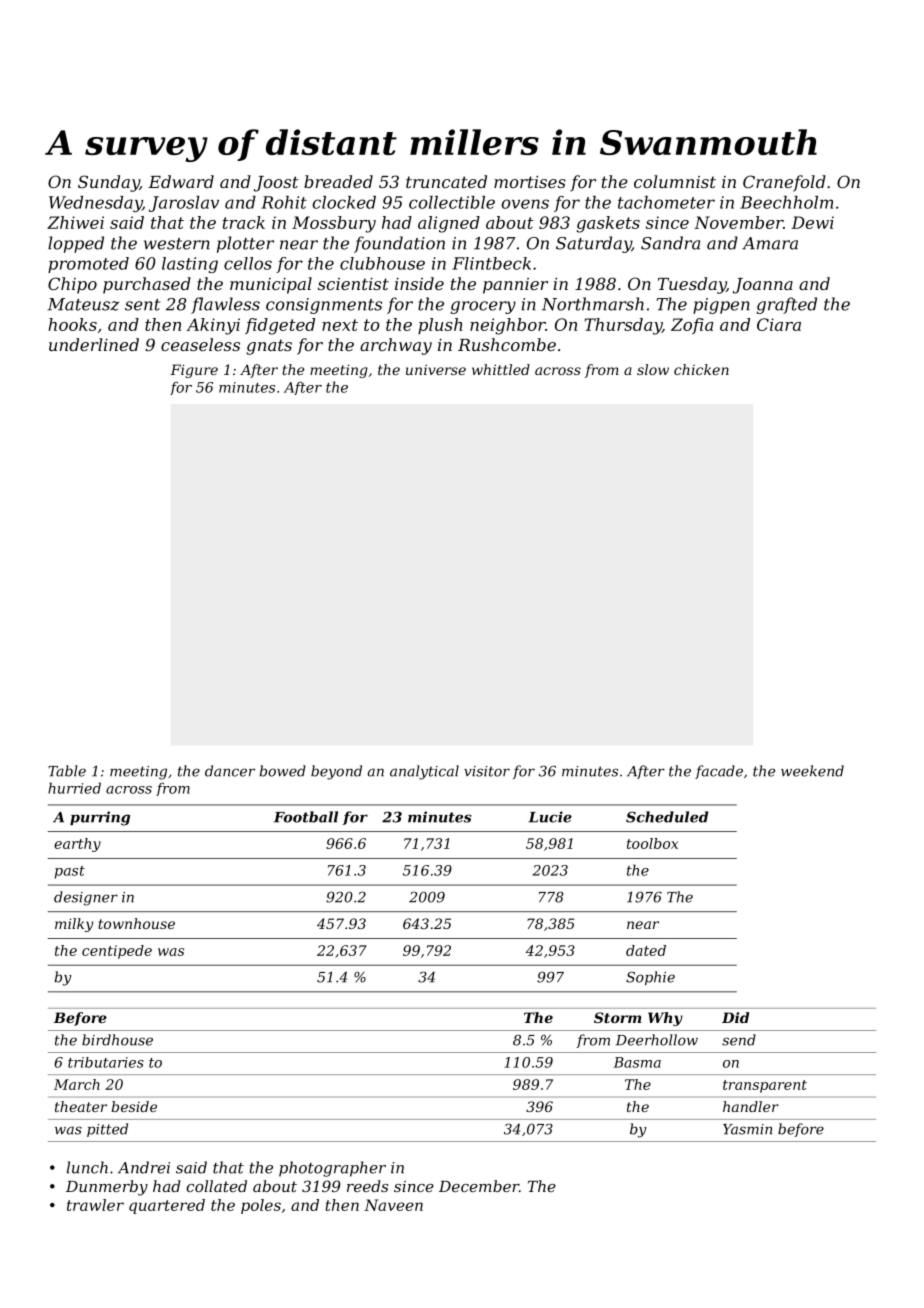 This screenshot has width=924, height=1308. I want to click on centipede, so click(117, 952).
